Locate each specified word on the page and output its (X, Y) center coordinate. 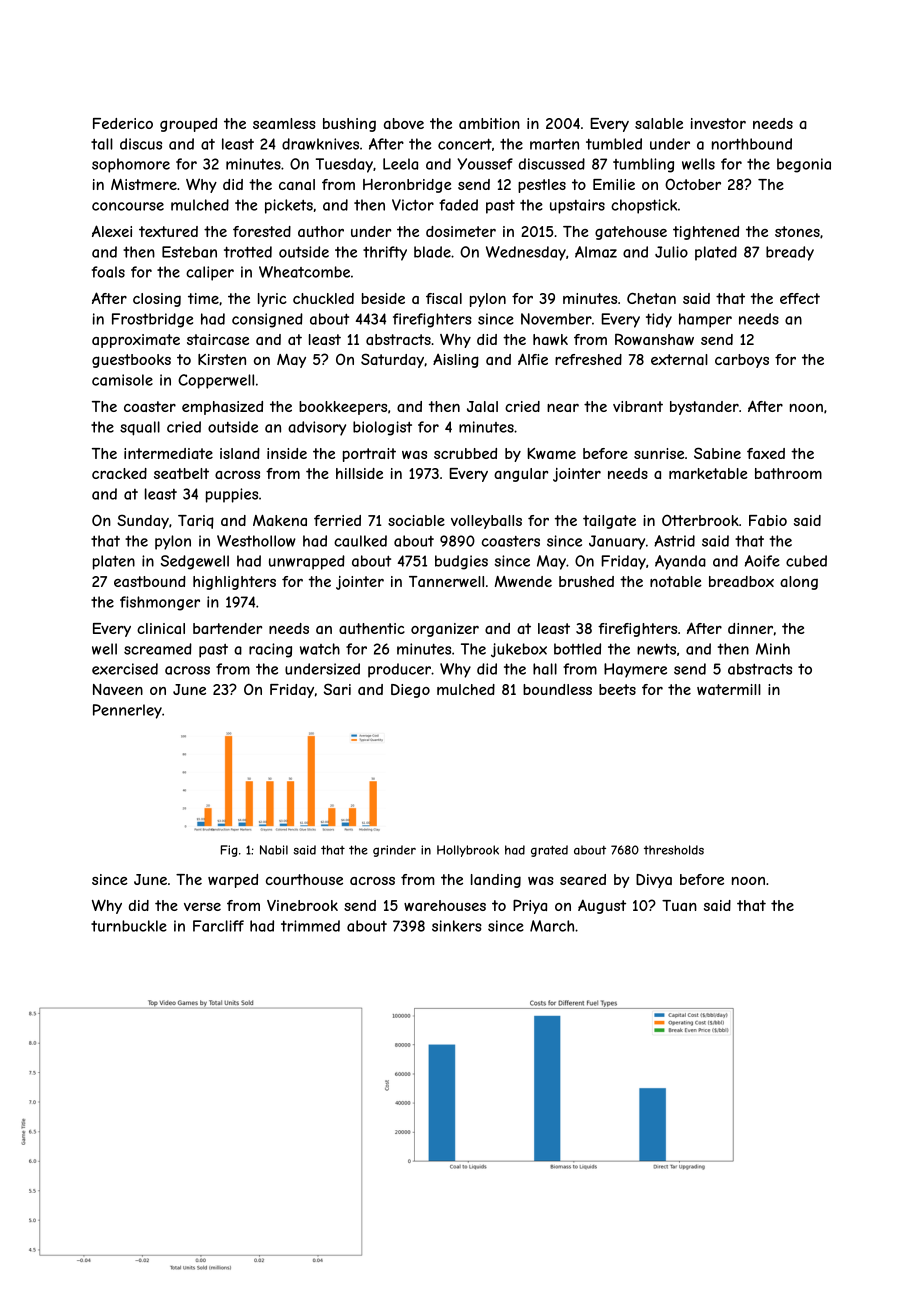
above (404, 123)
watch (320, 649)
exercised (125, 669)
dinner (750, 628)
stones (797, 231)
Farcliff (218, 926)
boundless (557, 689)
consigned (267, 320)
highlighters (234, 583)
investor (718, 123)
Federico (123, 123)
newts (656, 649)
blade (432, 252)
